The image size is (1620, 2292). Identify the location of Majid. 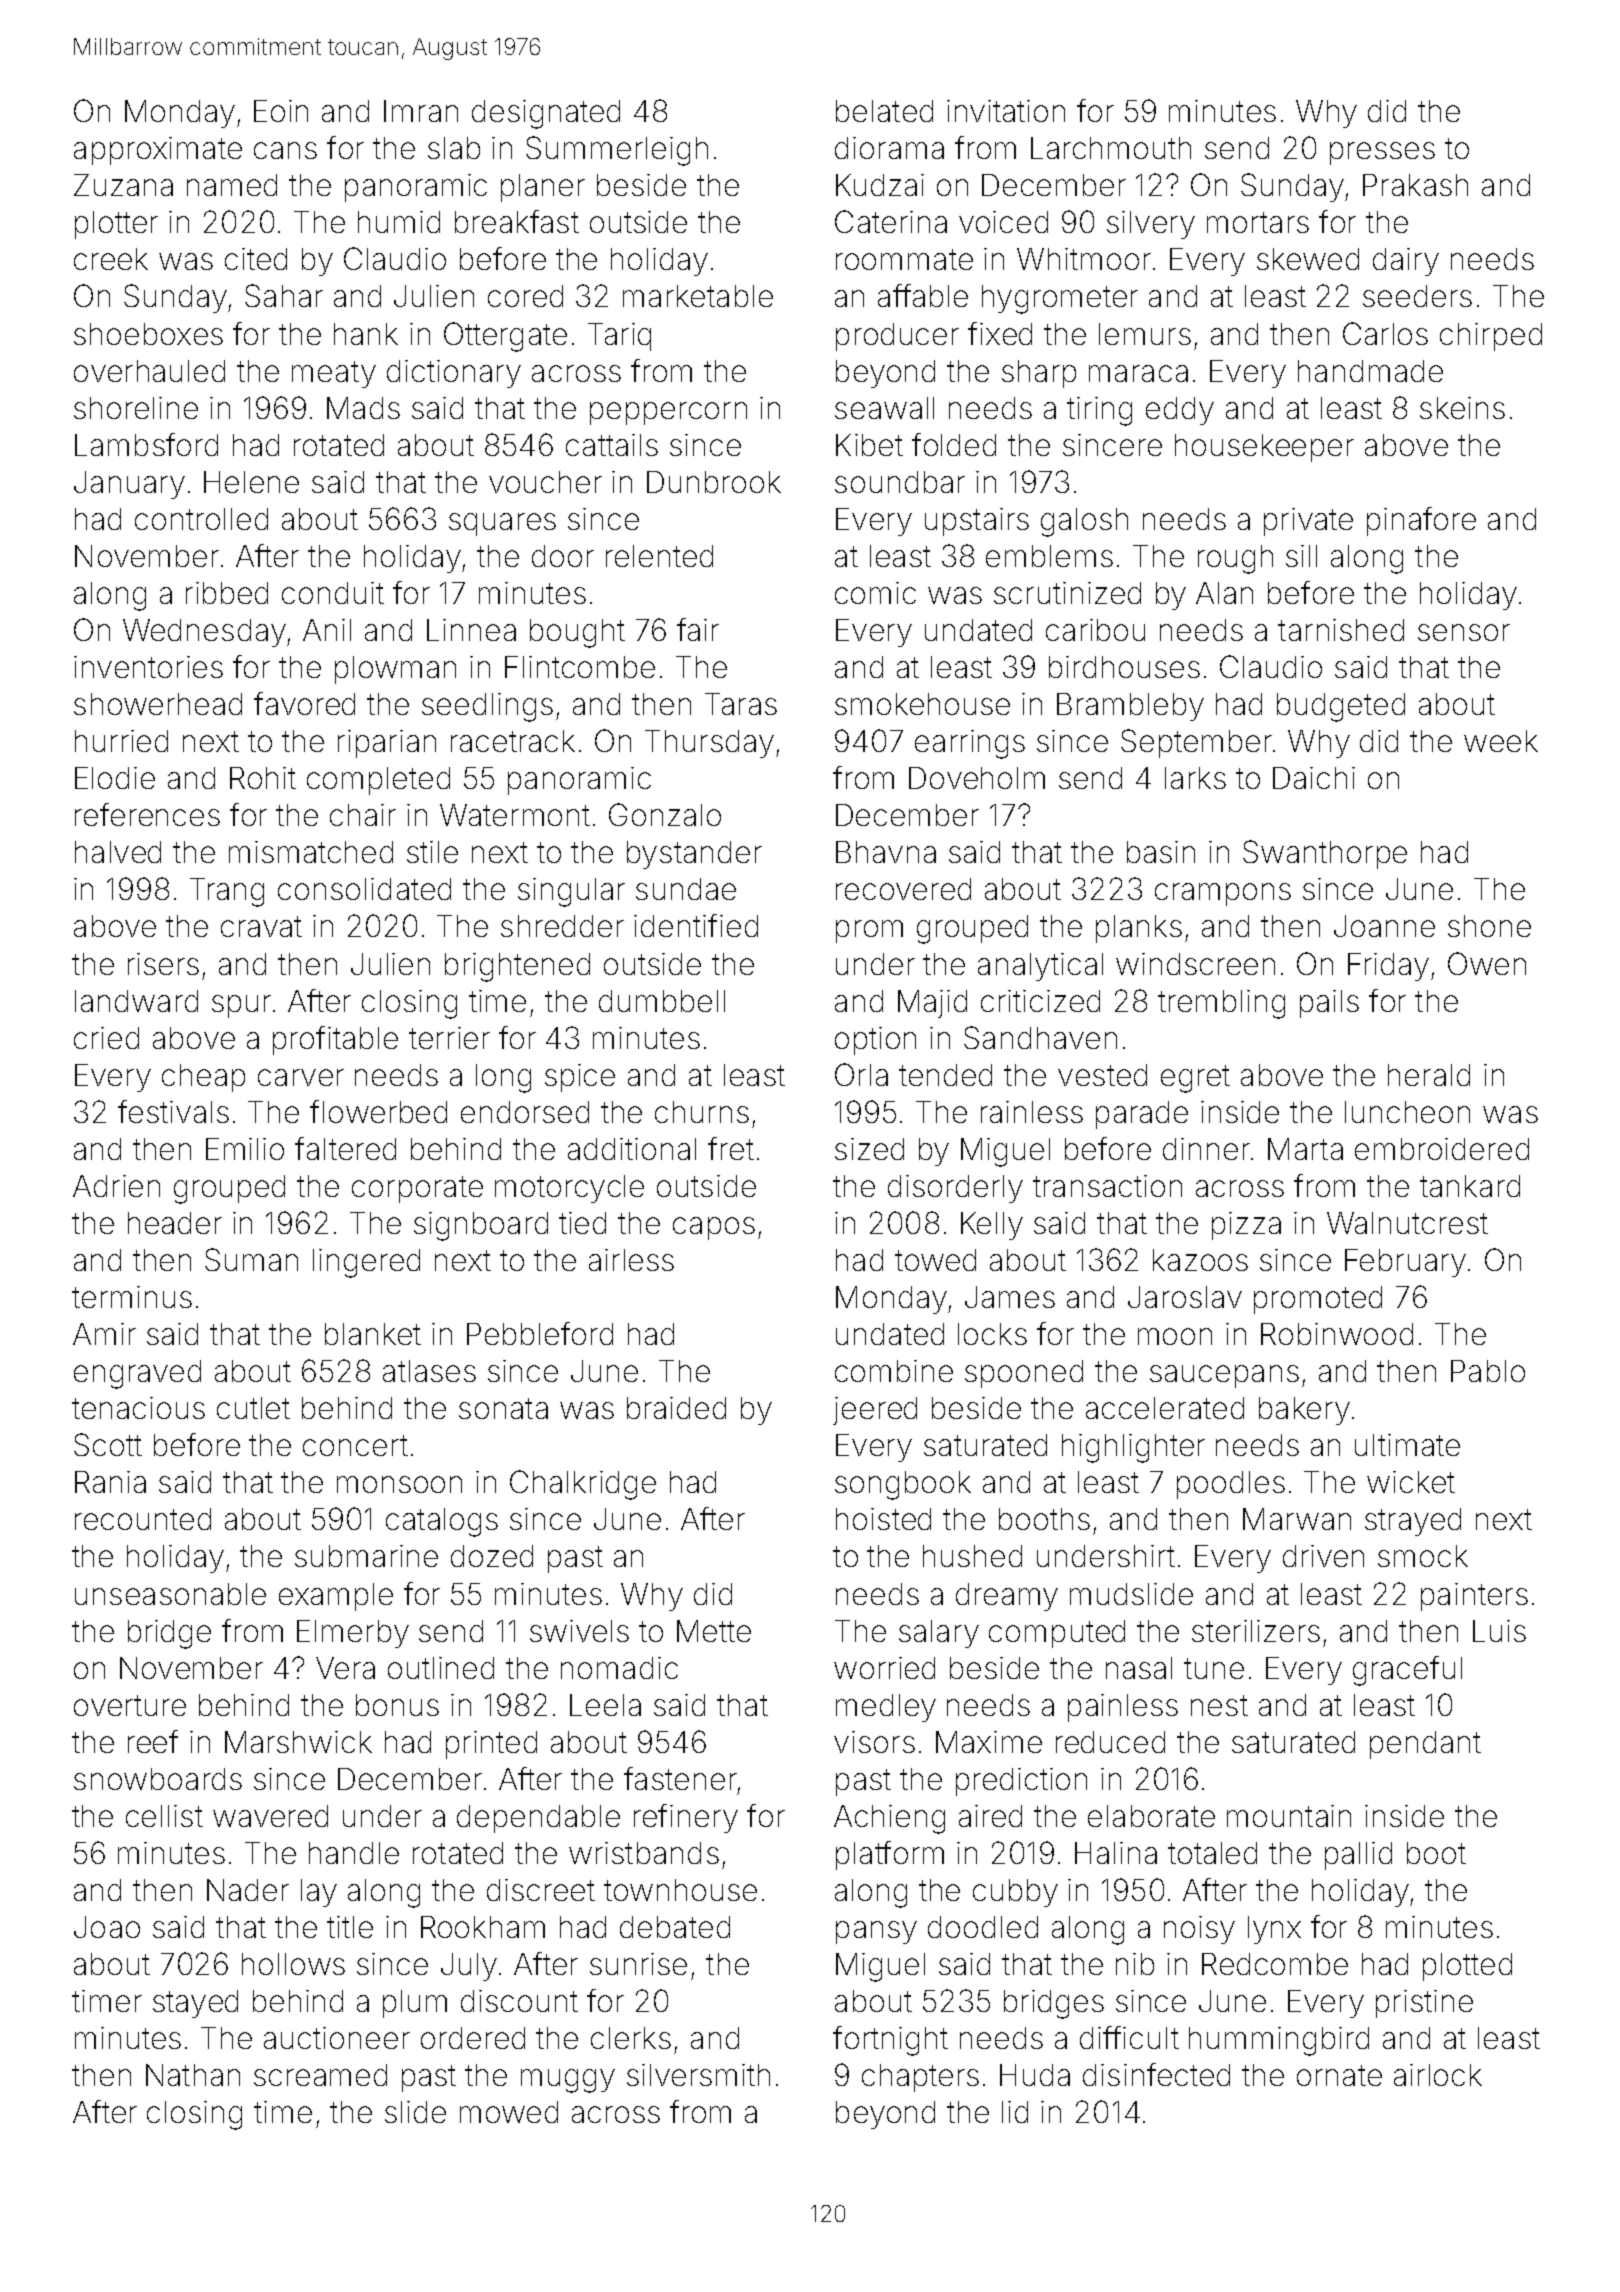
(932, 1004).
